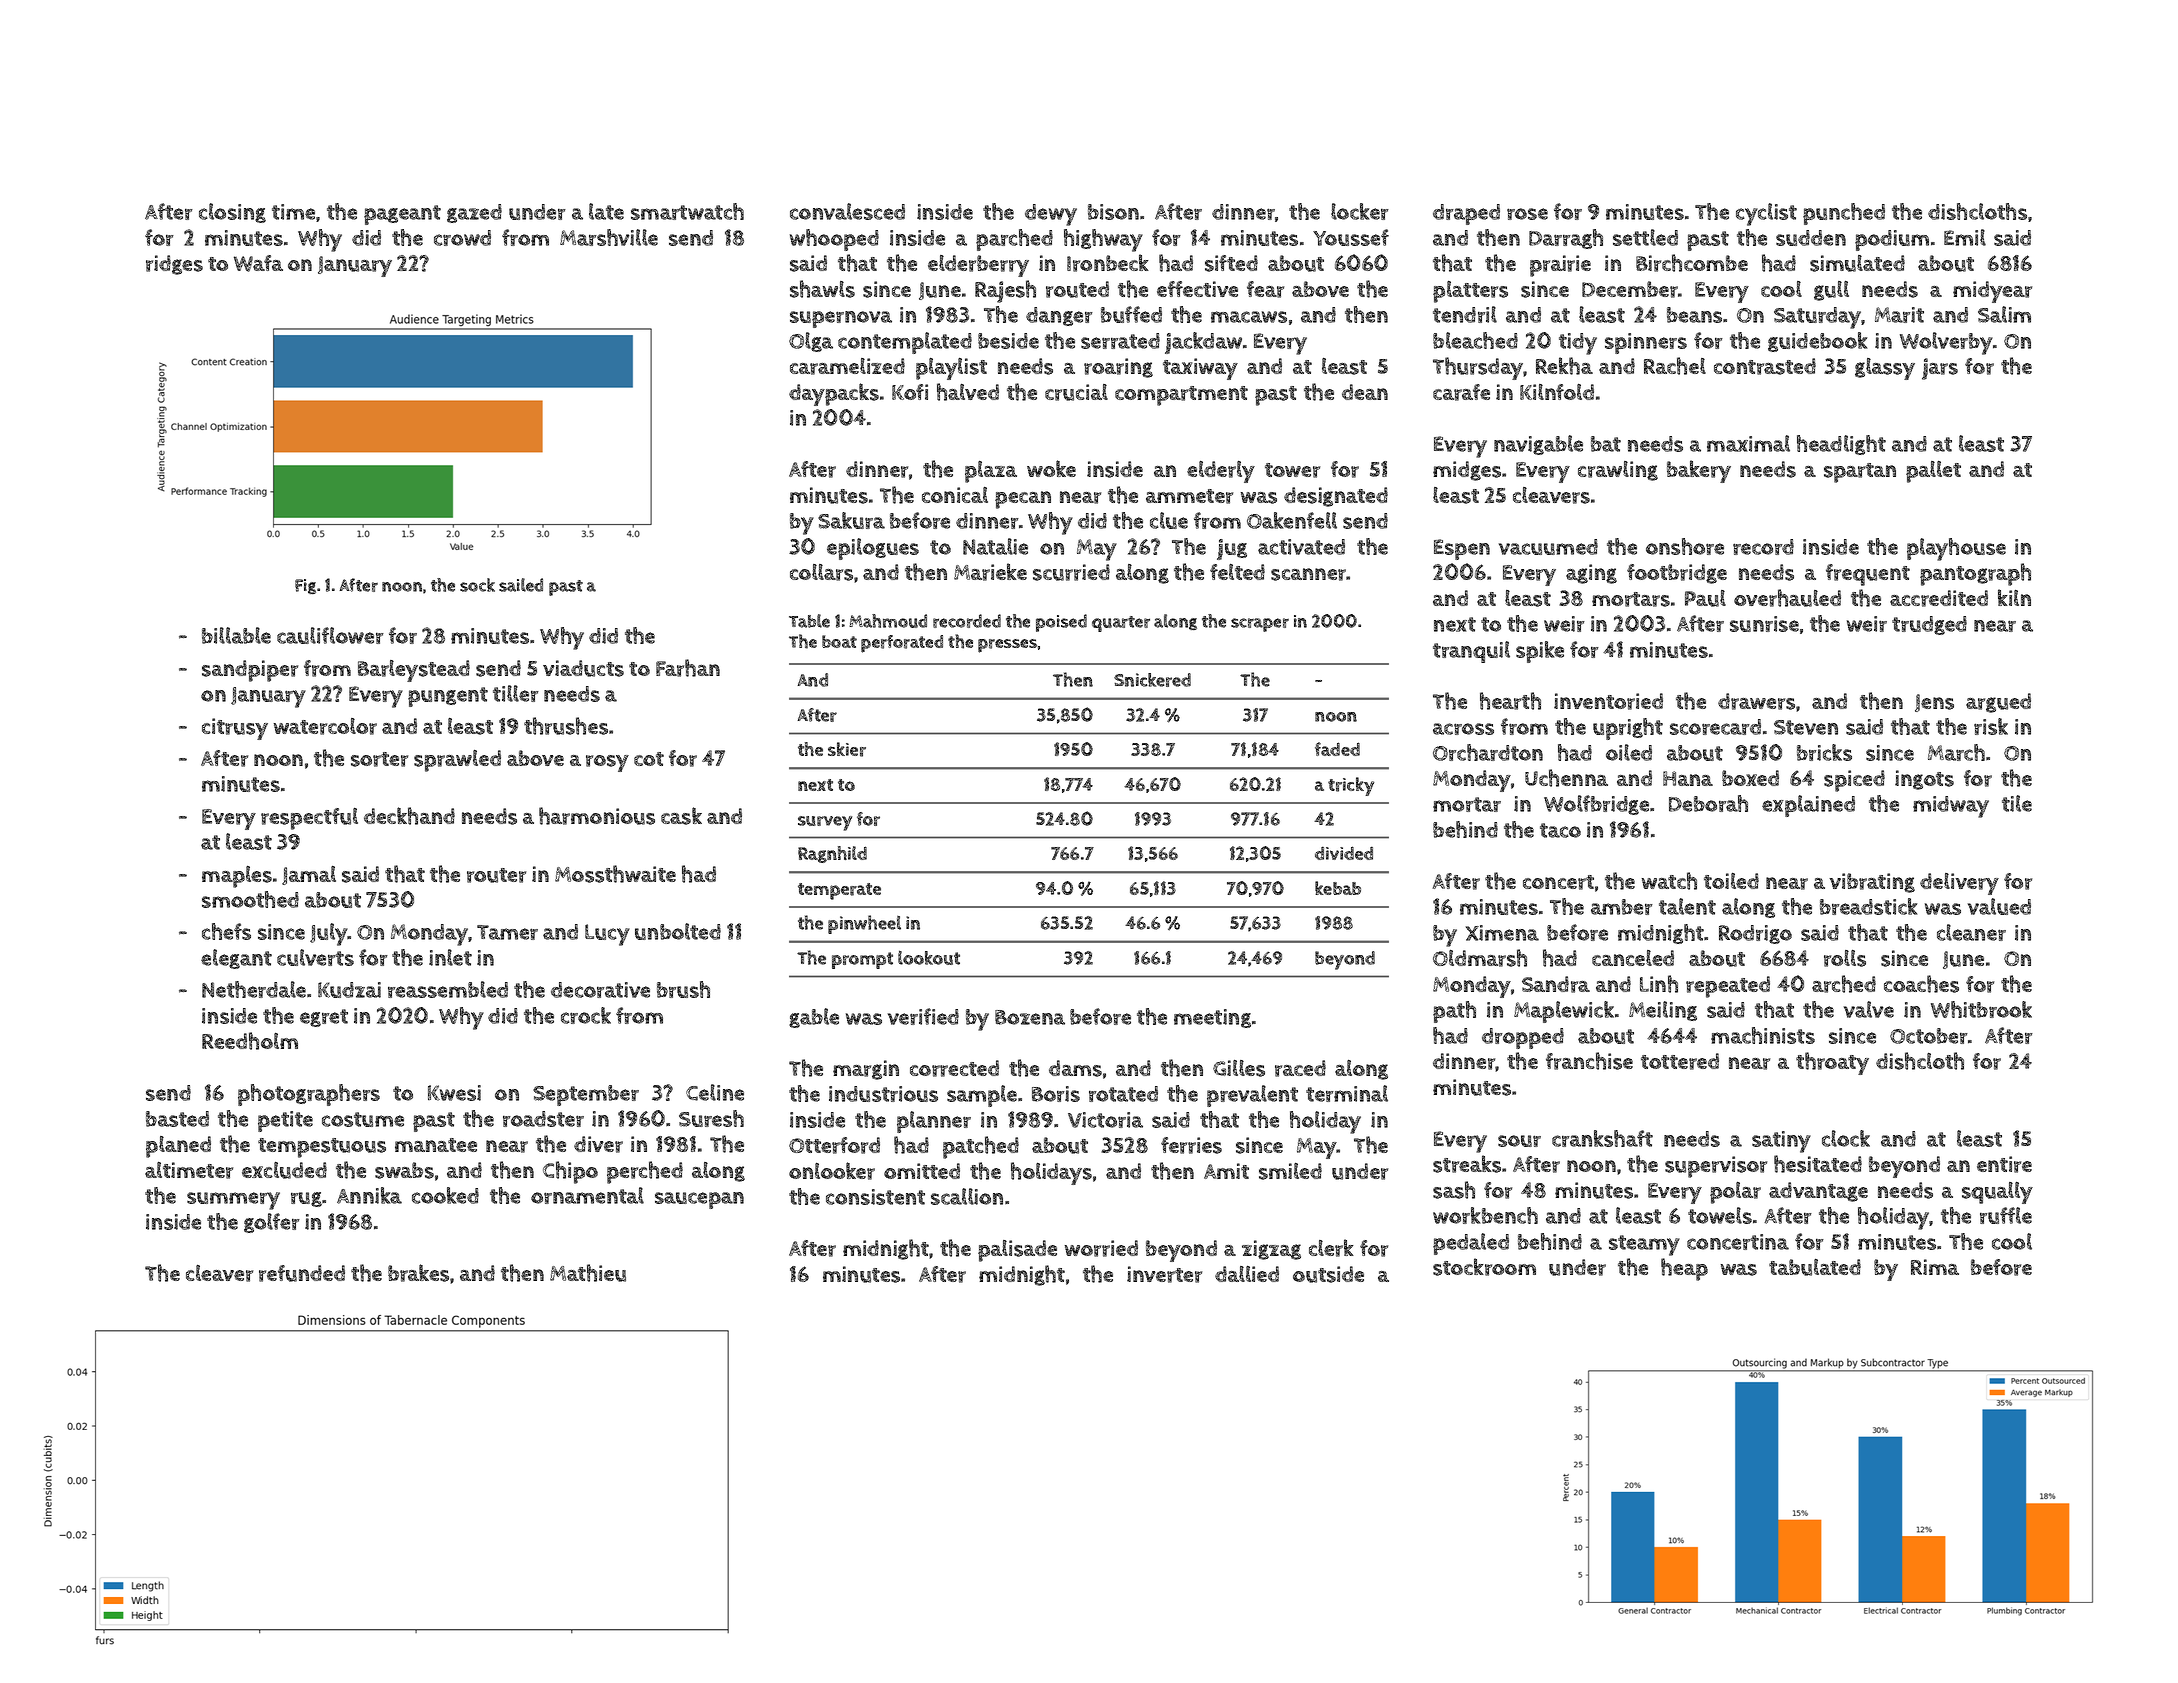 This image has height=1683, width=2178. What do you see at coordinates (1716, 1167) in the image?
I see `supervisor` at bounding box center [1716, 1167].
